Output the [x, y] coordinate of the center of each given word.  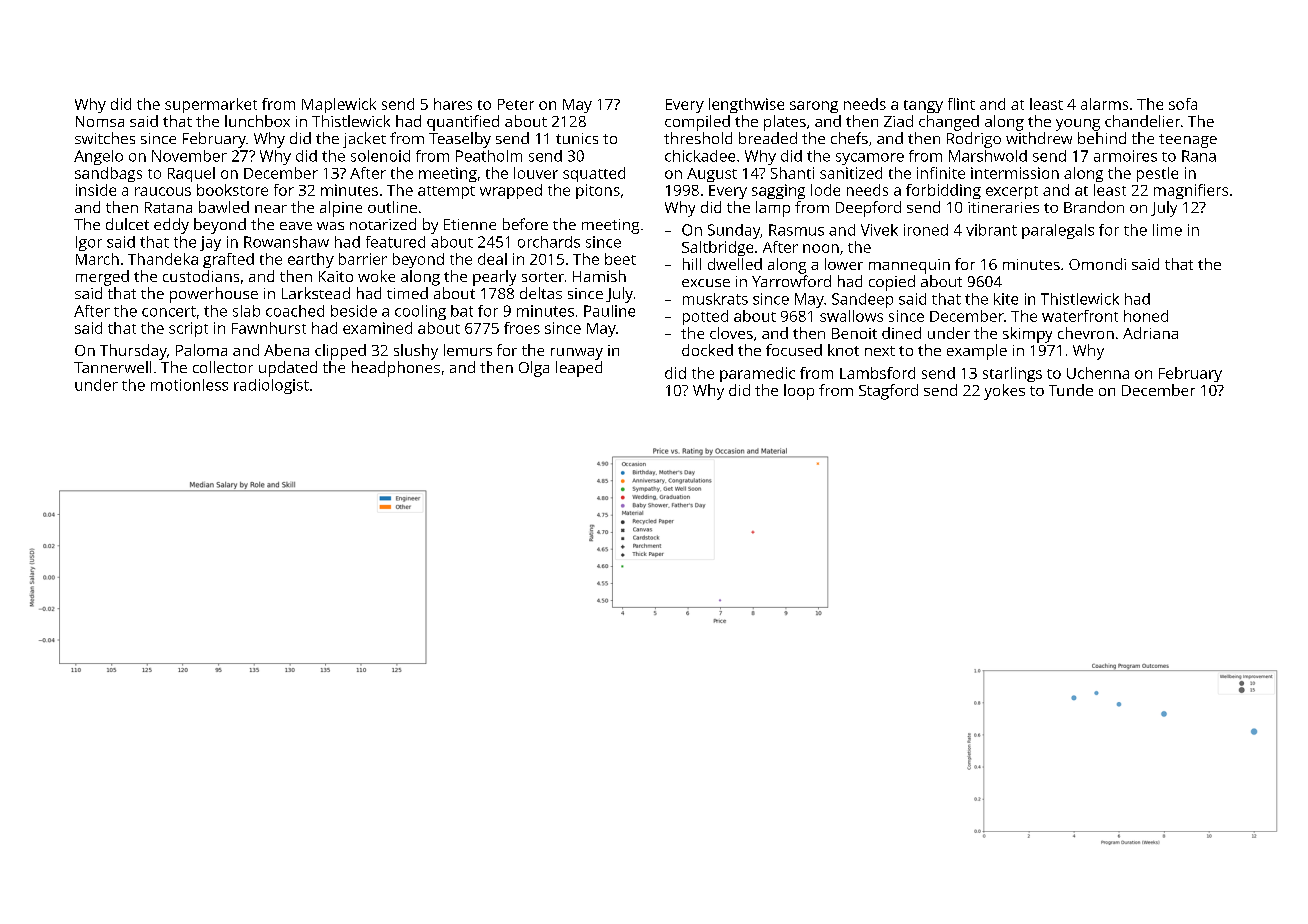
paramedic [757, 374]
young [1078, 125]
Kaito [336, 276]
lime [1167, 230]
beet [620, 259]
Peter [516, 104]
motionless [189, 385]
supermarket [211, 105]
